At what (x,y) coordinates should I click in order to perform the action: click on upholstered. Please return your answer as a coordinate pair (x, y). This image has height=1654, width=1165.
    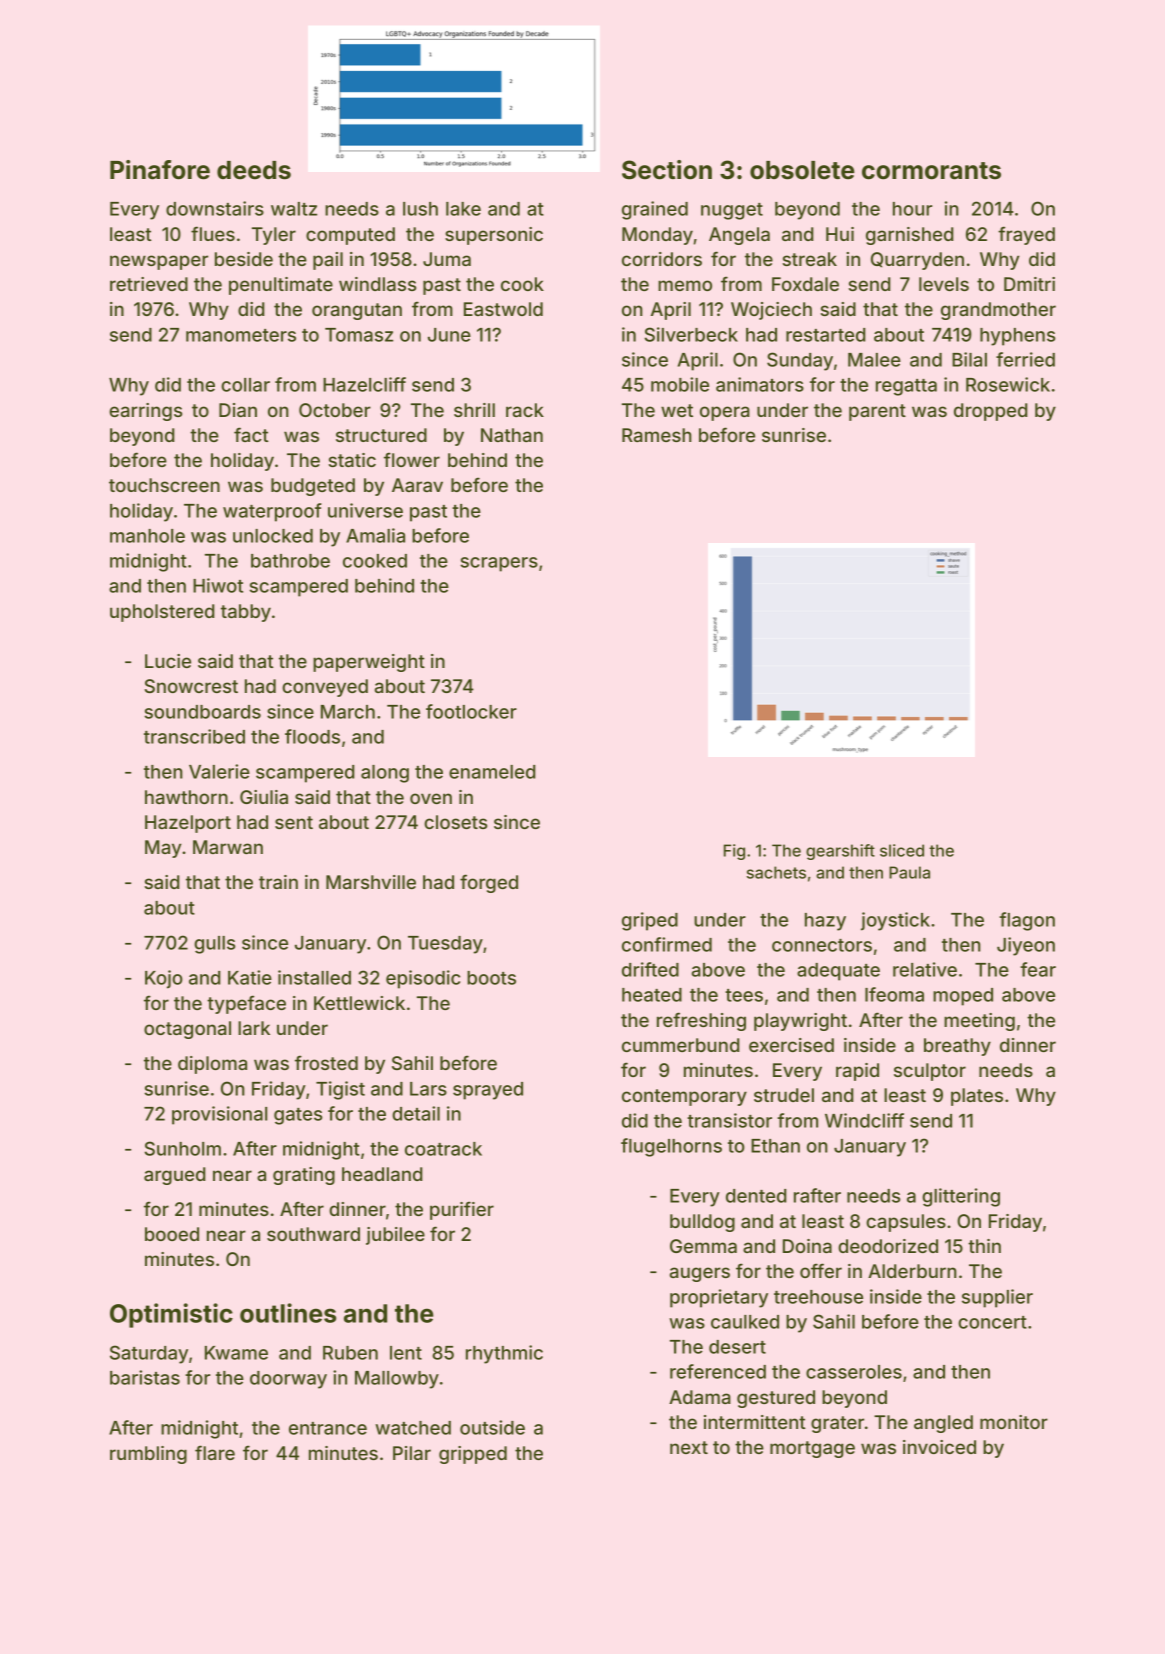
    Looking at the image, I should click on (162, 613).
